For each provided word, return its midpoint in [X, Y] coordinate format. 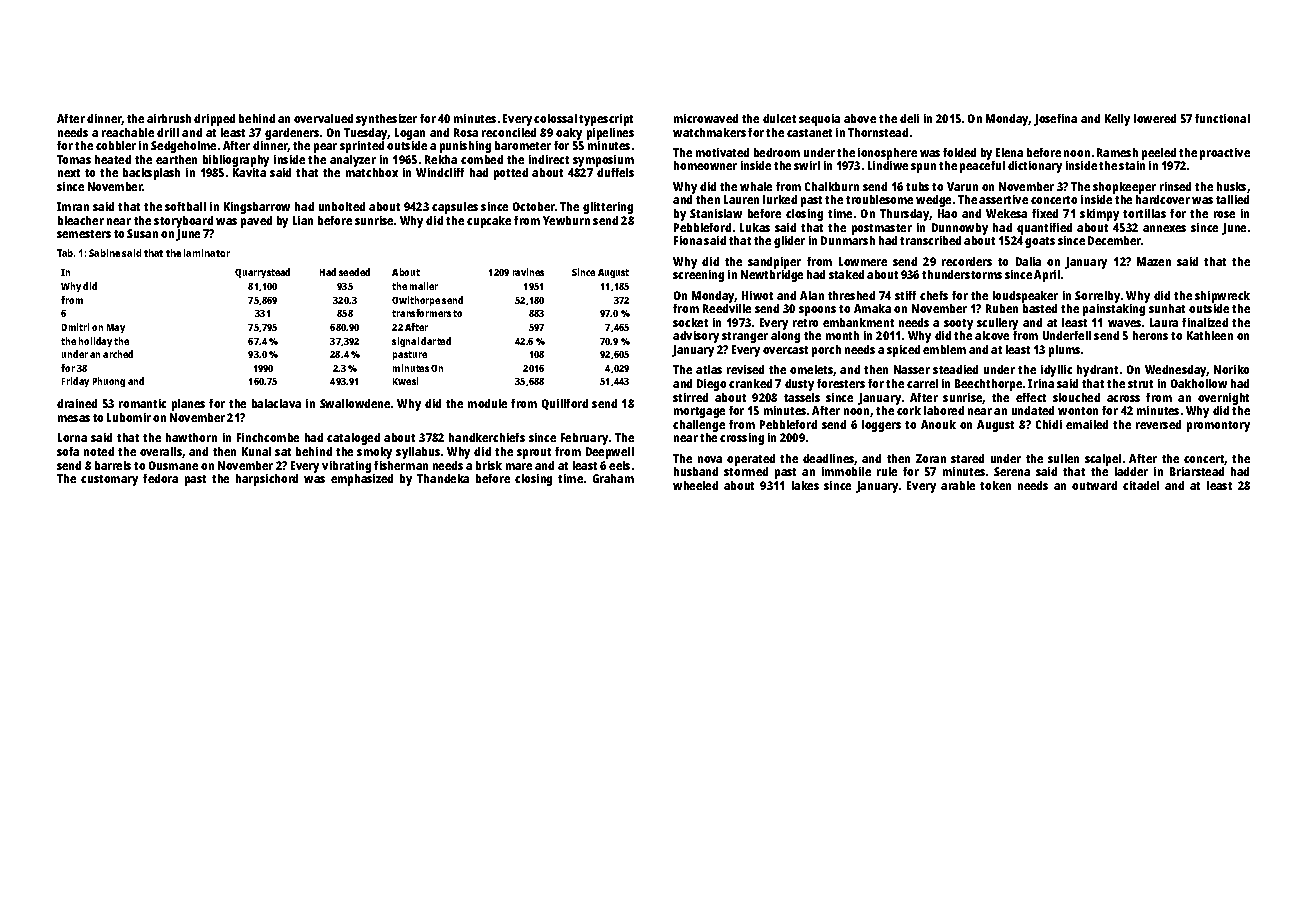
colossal [555, 118]
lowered [1155, 118]
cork [909, 410]
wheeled [695, 485]
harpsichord [267, 480]
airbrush [169, 118]
